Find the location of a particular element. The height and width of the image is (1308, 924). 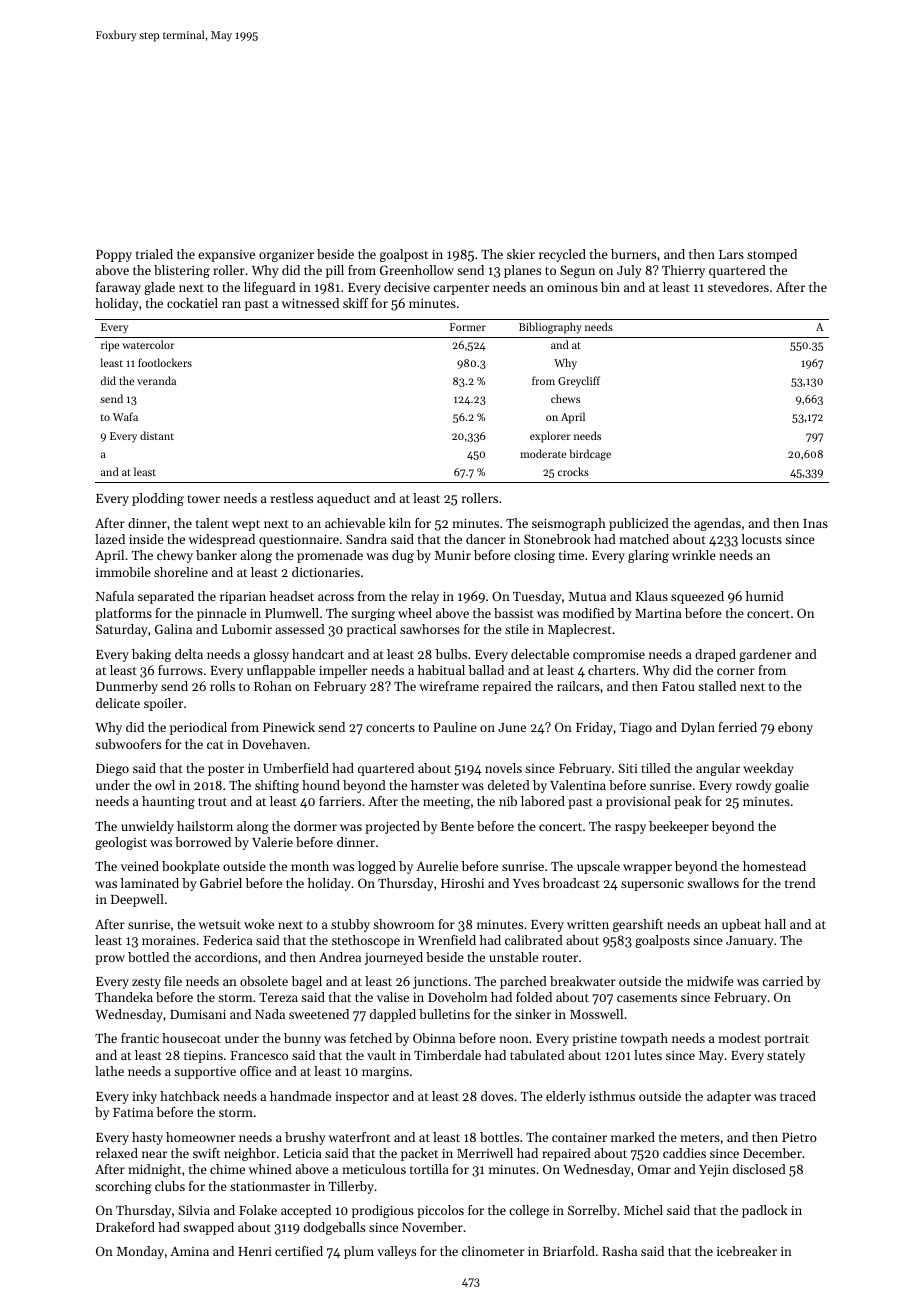

gearshift is located at coordinates (638, 925).
